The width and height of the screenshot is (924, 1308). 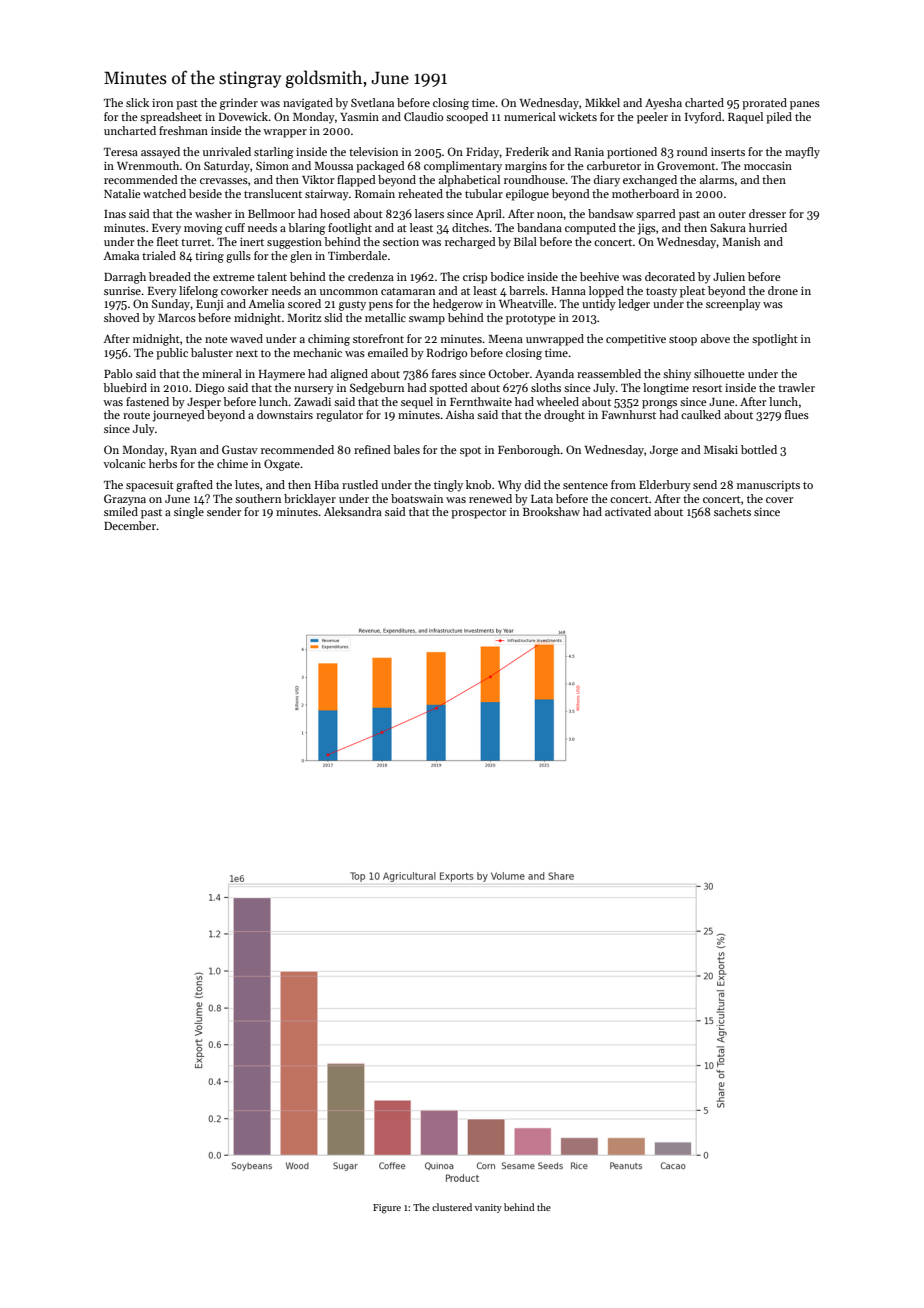 What do you see at coordinates (420, 193) in the screenshot?
I see `reheated` at bounding box center [420, 193].
